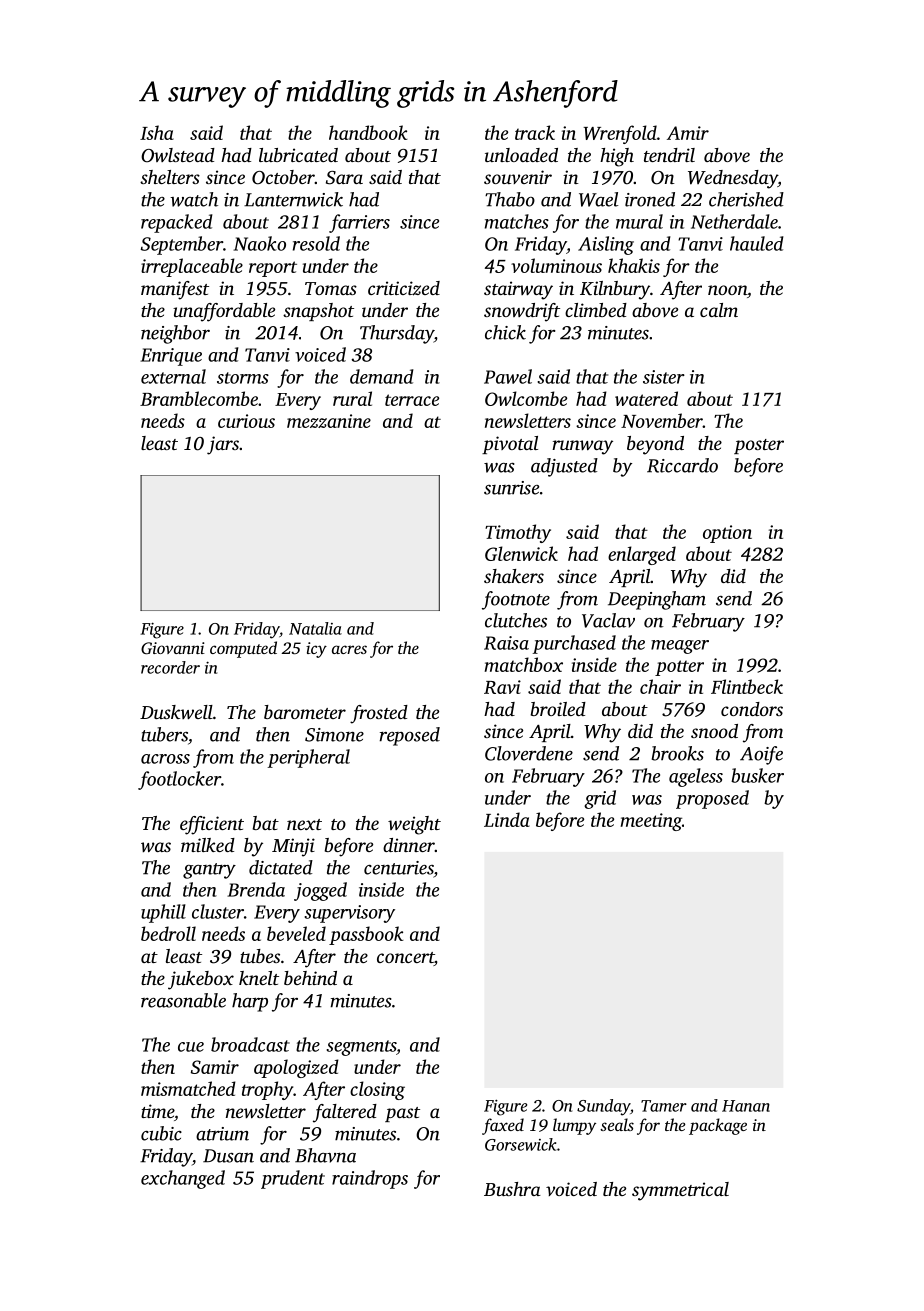 This image has width=924, height=1311. What do you see at coordinates (680, 647) in the image?
I see `meager` at bounding box center [680, 647].
